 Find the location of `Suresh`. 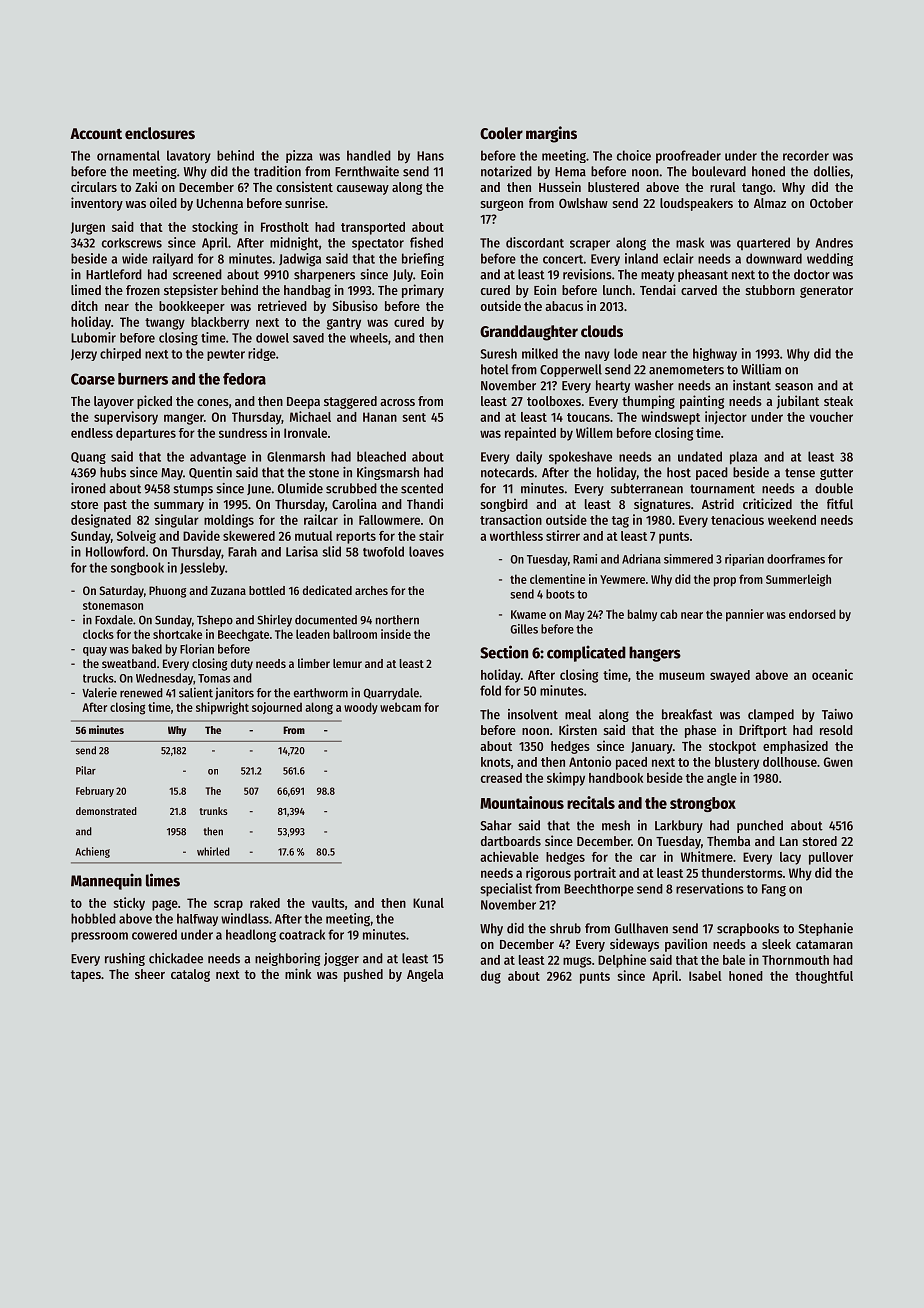

Suresh is located at coordinates (498, 353).
